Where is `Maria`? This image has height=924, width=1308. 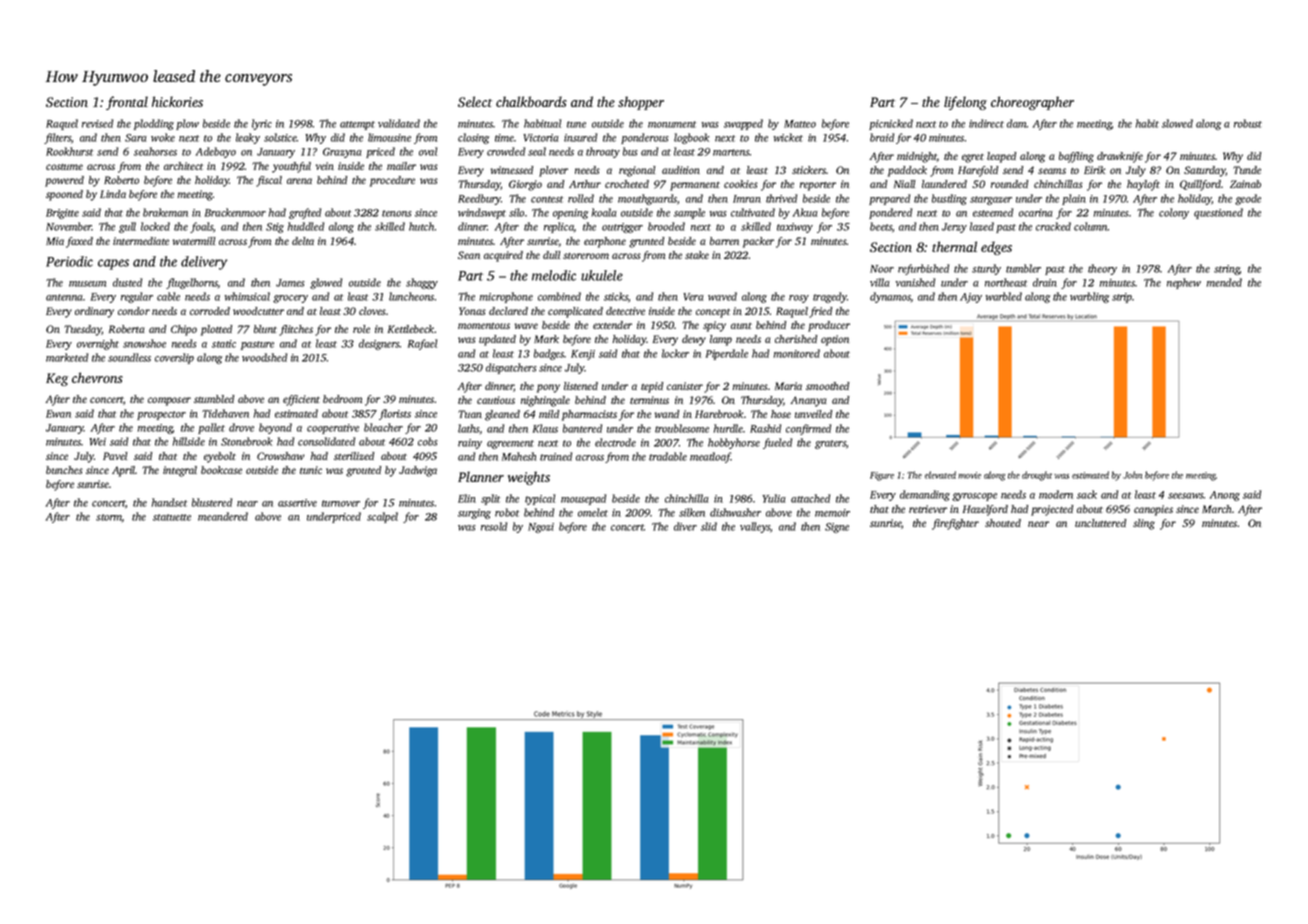 Maria is located at coordinates (788, 386).
